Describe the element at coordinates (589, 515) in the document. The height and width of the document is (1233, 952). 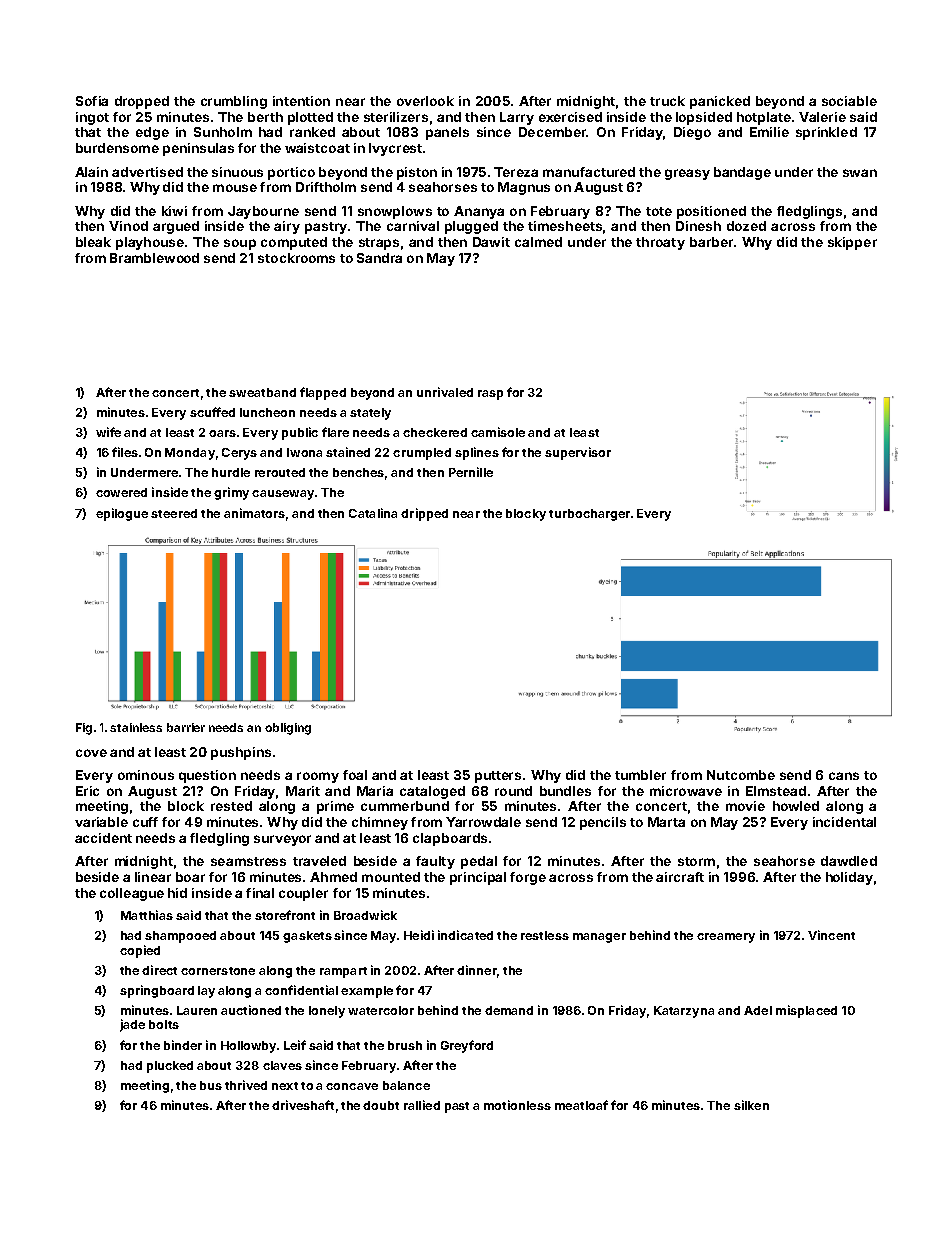
I see `turbocharger` at that location.
